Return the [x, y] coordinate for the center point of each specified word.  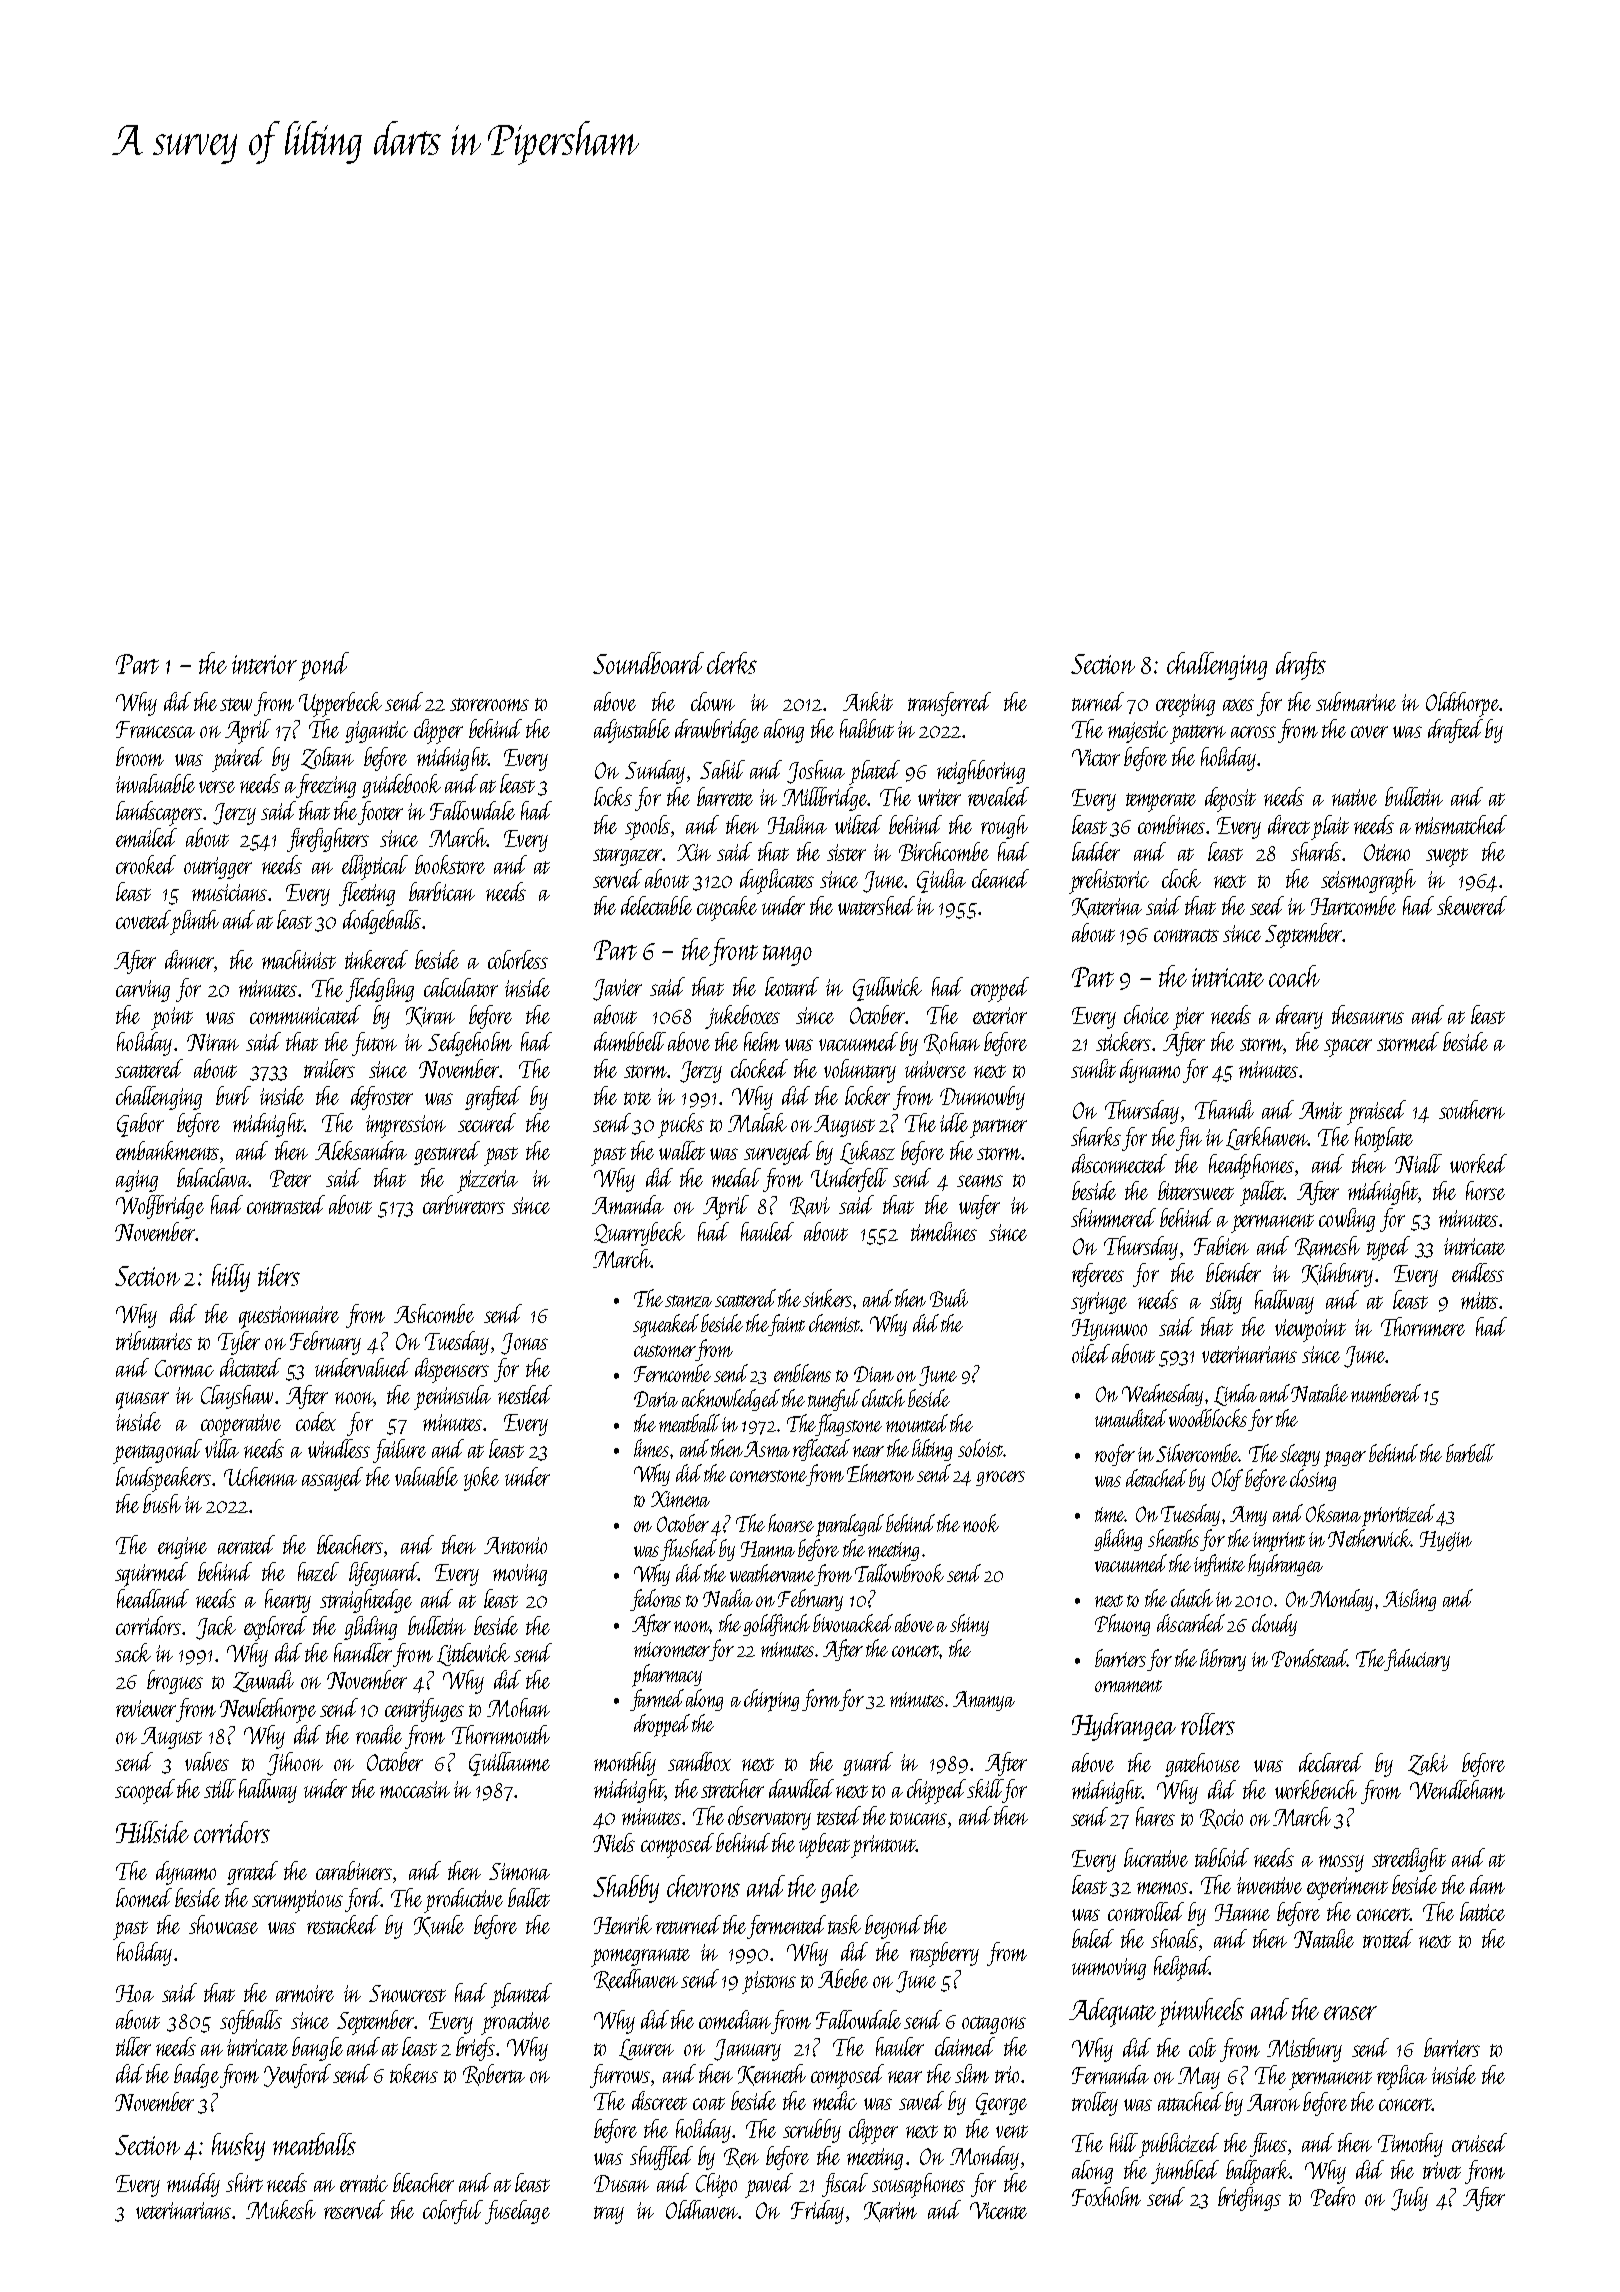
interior [264, 664]
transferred [949, 704]
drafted [1455, 731]
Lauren [646, 2049]
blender [1233, 1272]
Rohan [952, 1043]
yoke [481, 1479]
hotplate [1384, 1139]
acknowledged [731, 1400]
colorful [453, 2212]
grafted [493, 1098]
